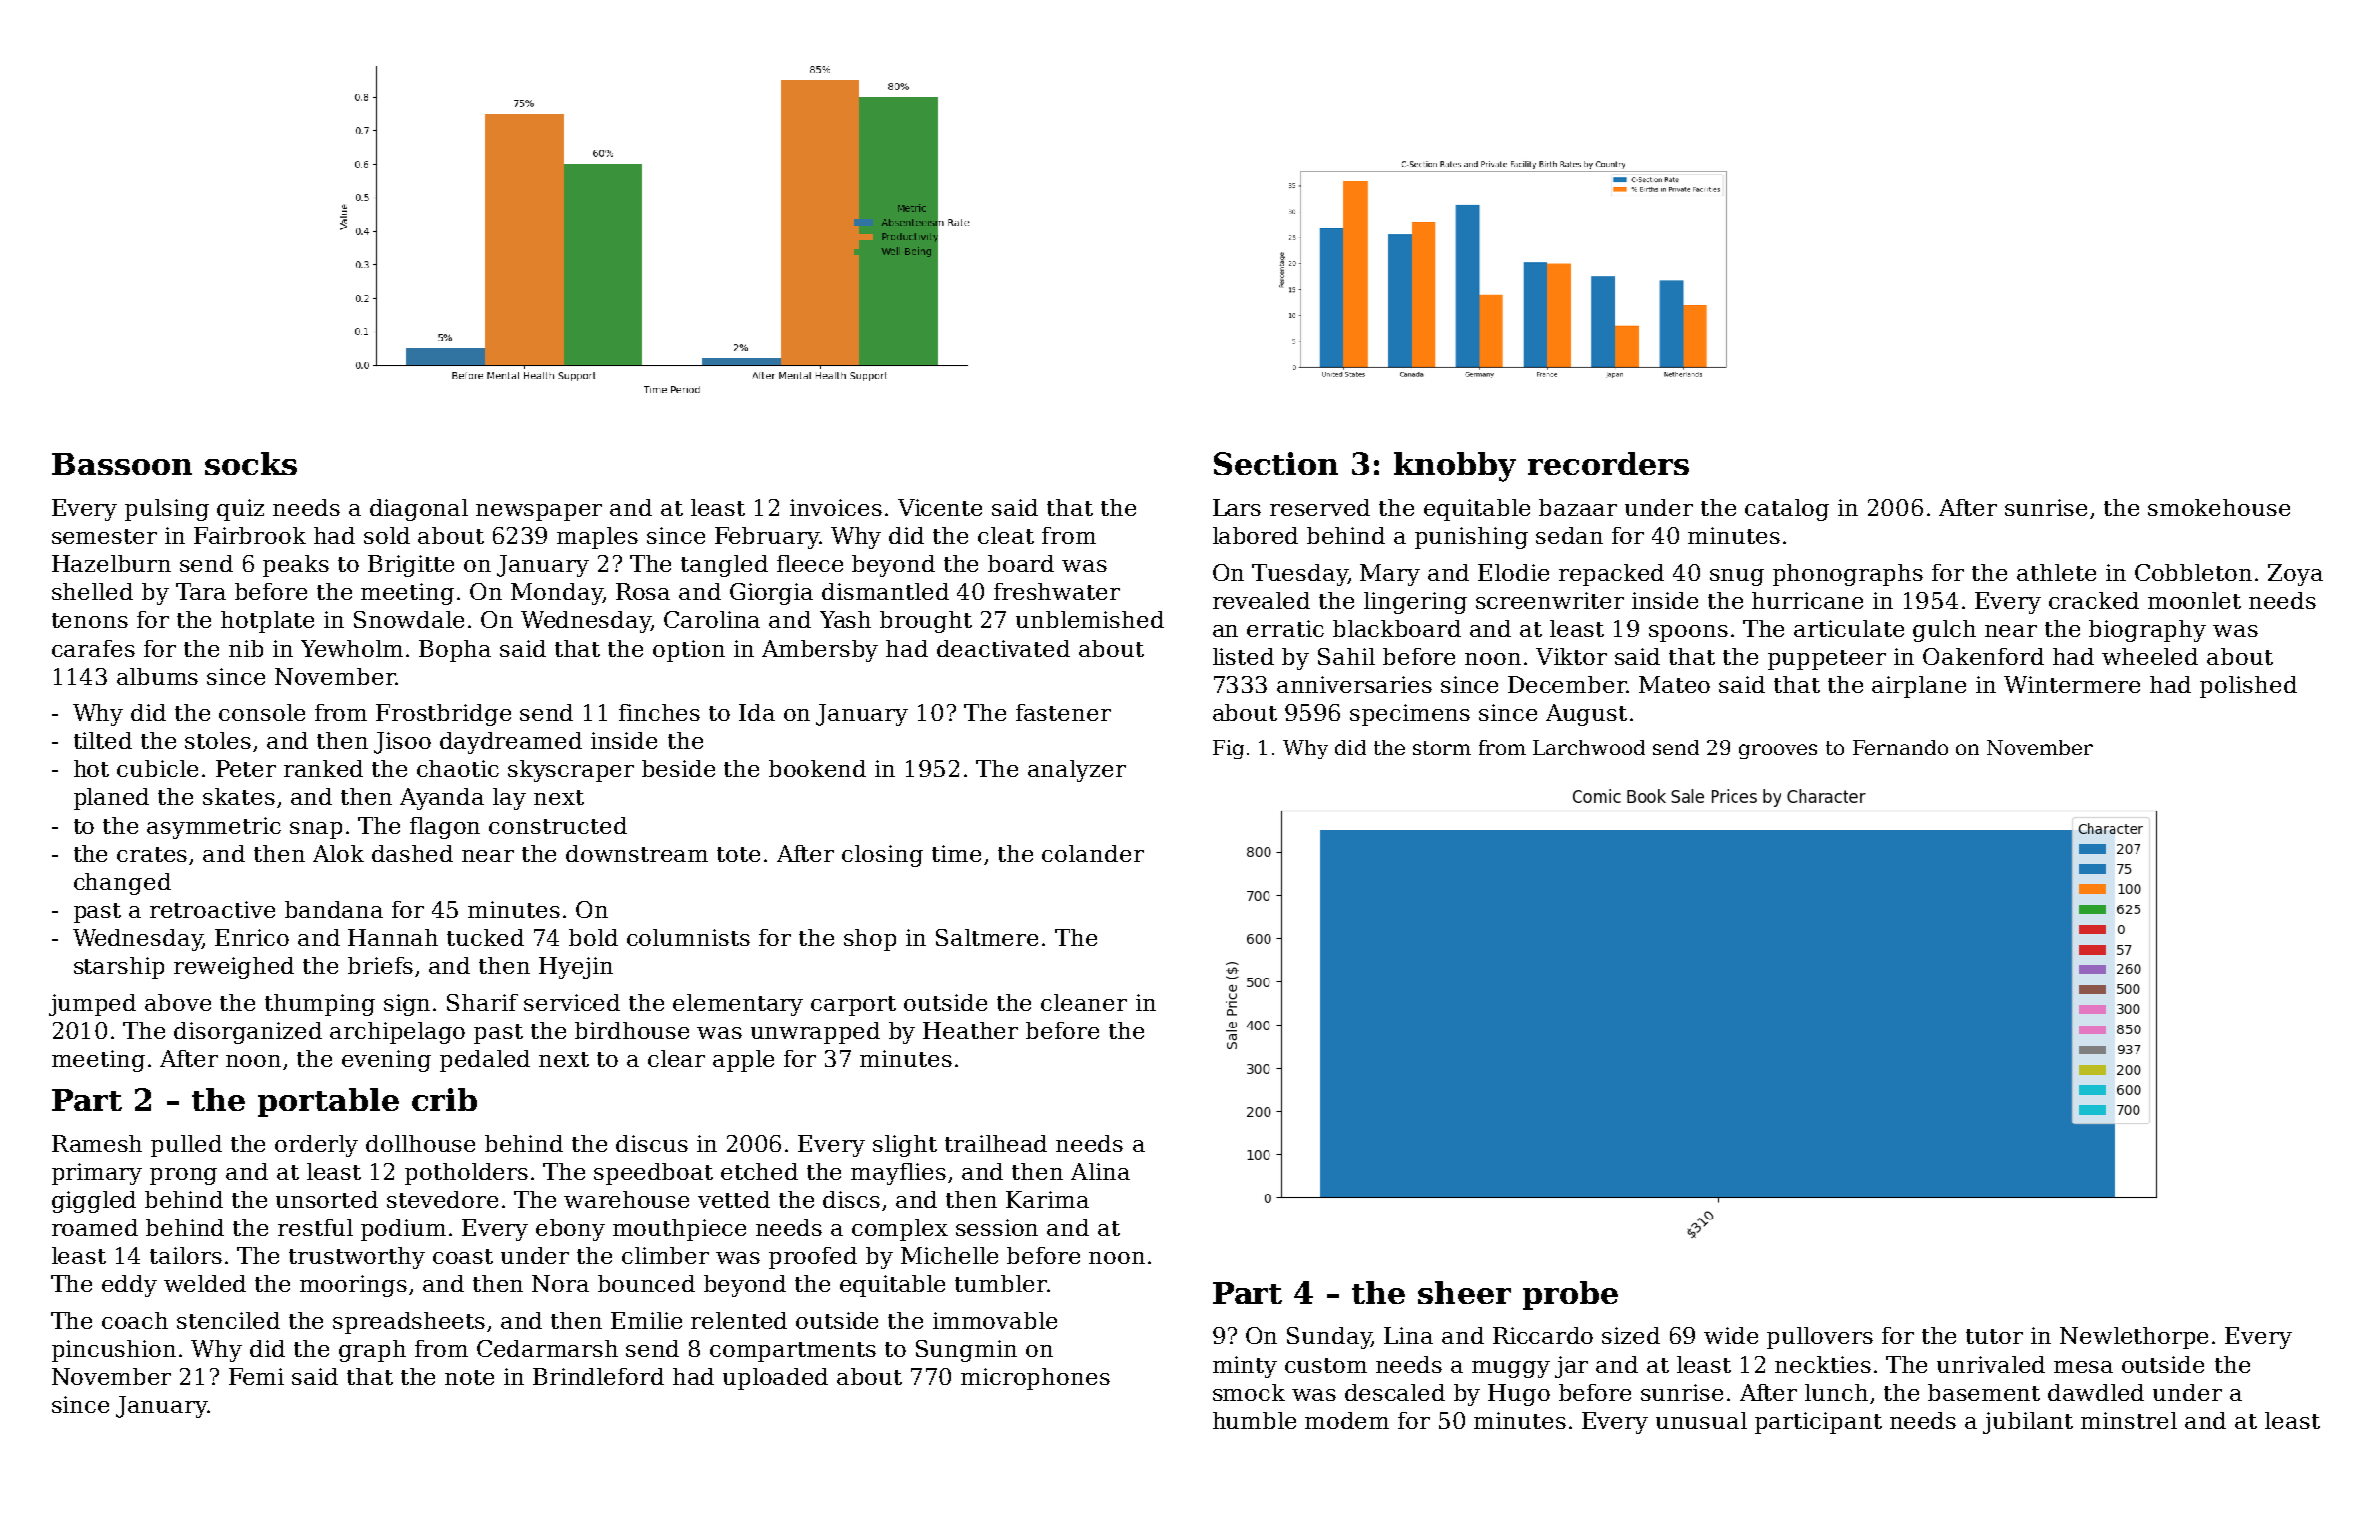 This page has height=1540, width=2380. I want to click on invoices, so click(836, 507).
